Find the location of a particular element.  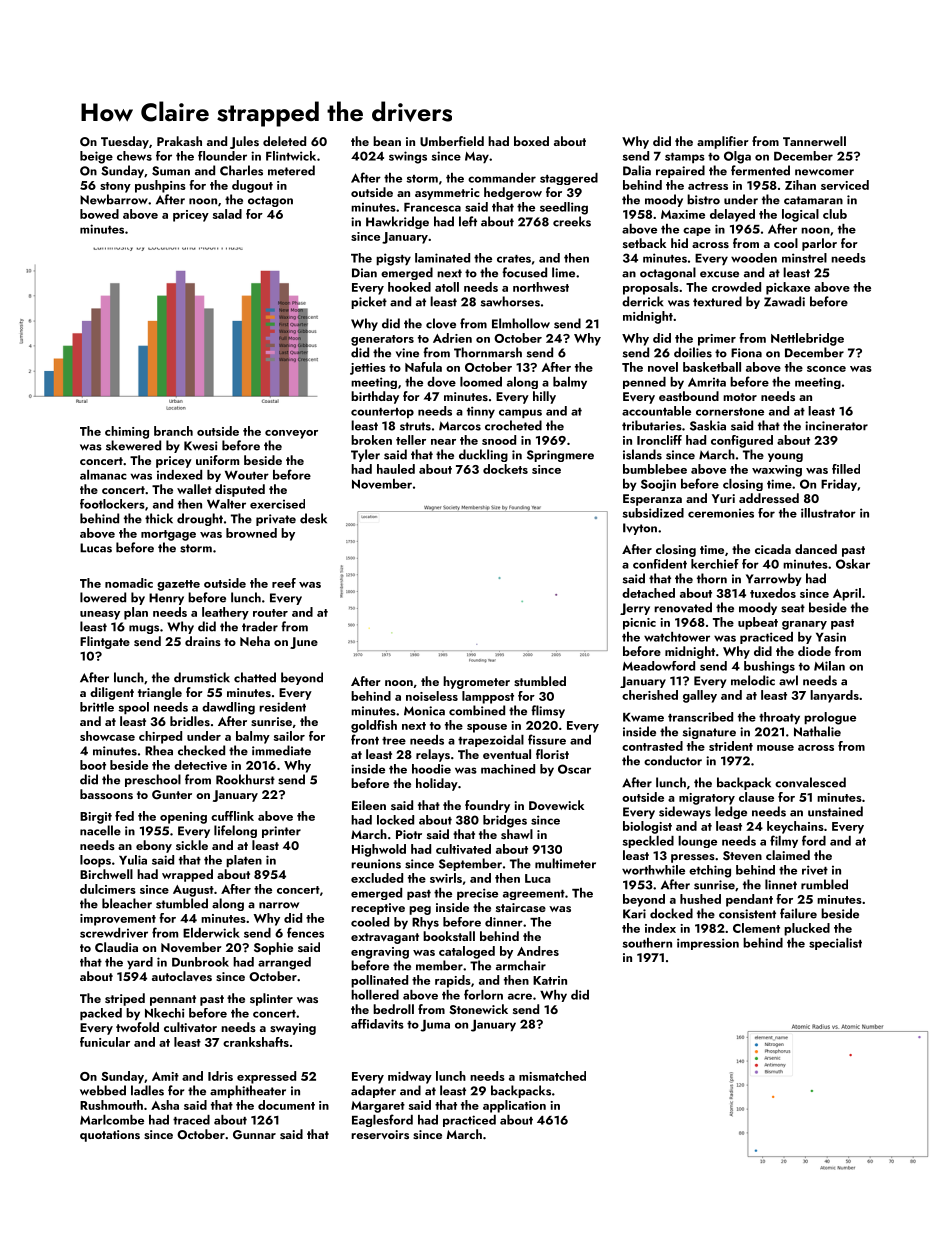

Tannerwell is located at coordinates (814, 141).
